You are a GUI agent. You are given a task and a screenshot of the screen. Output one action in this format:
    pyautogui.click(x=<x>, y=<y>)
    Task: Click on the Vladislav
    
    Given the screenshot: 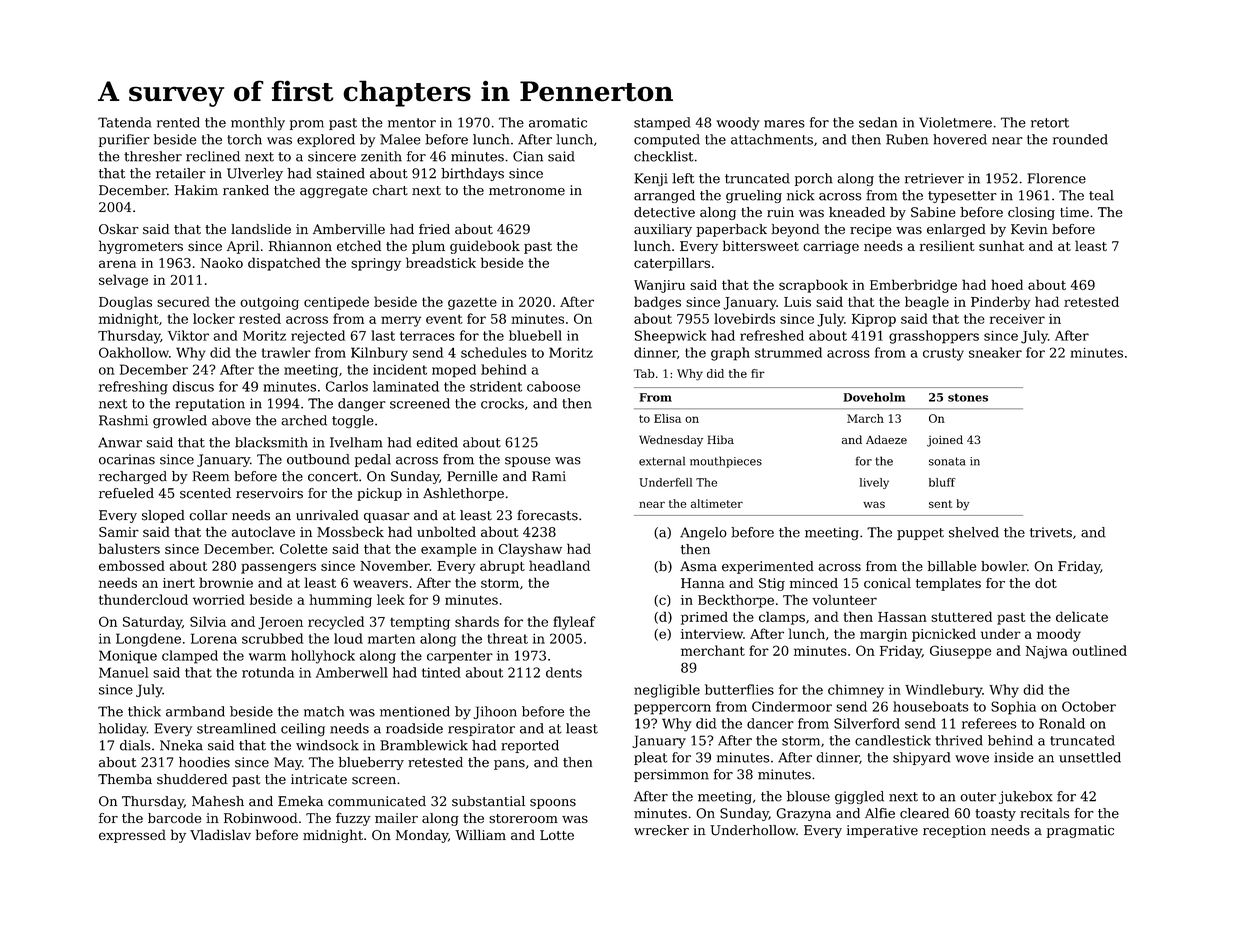 What is the action you would take?
    pyautogui.click(x=220, y=834)
